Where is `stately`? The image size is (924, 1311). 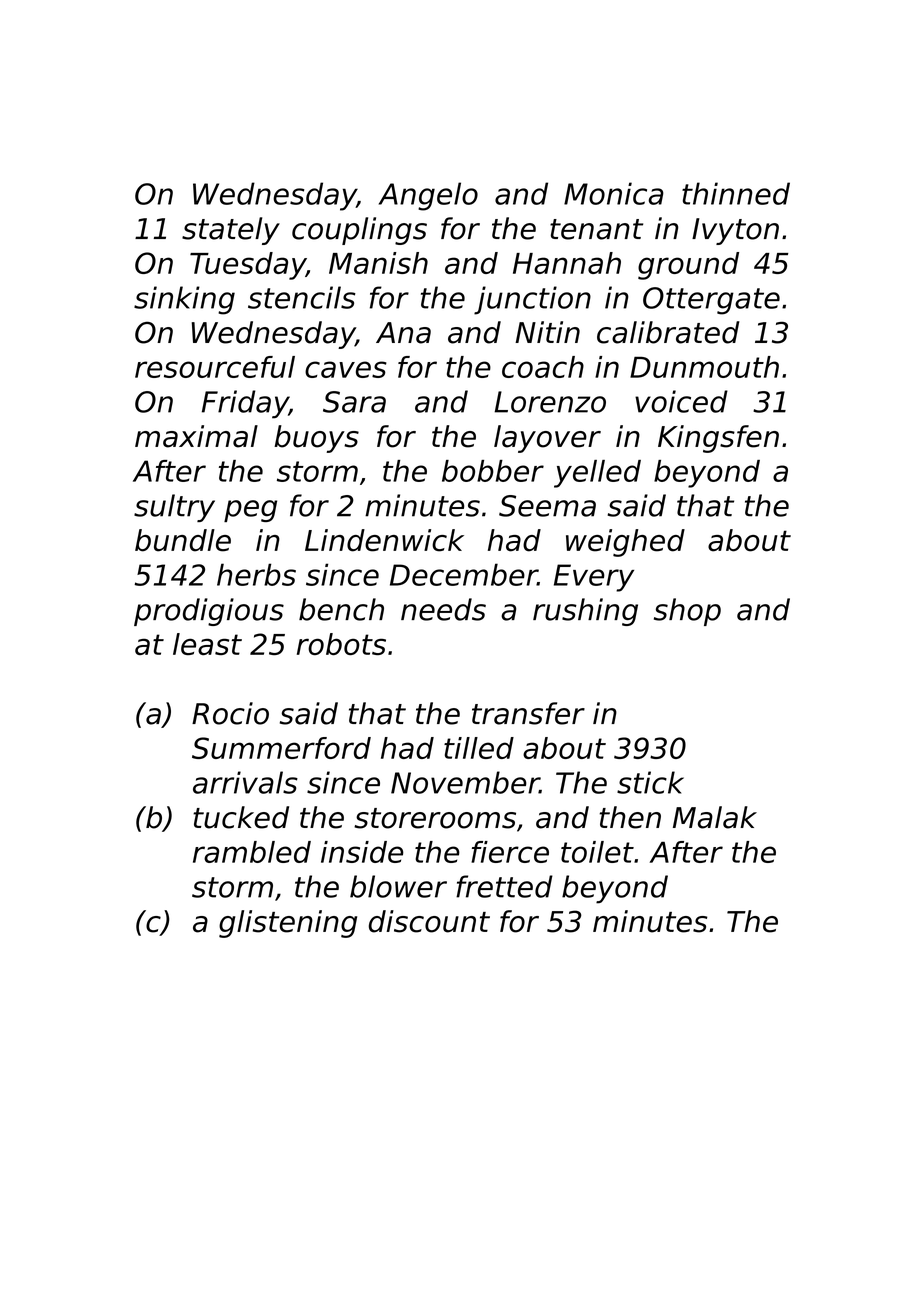 stately is located at coordinates (231, 231).
